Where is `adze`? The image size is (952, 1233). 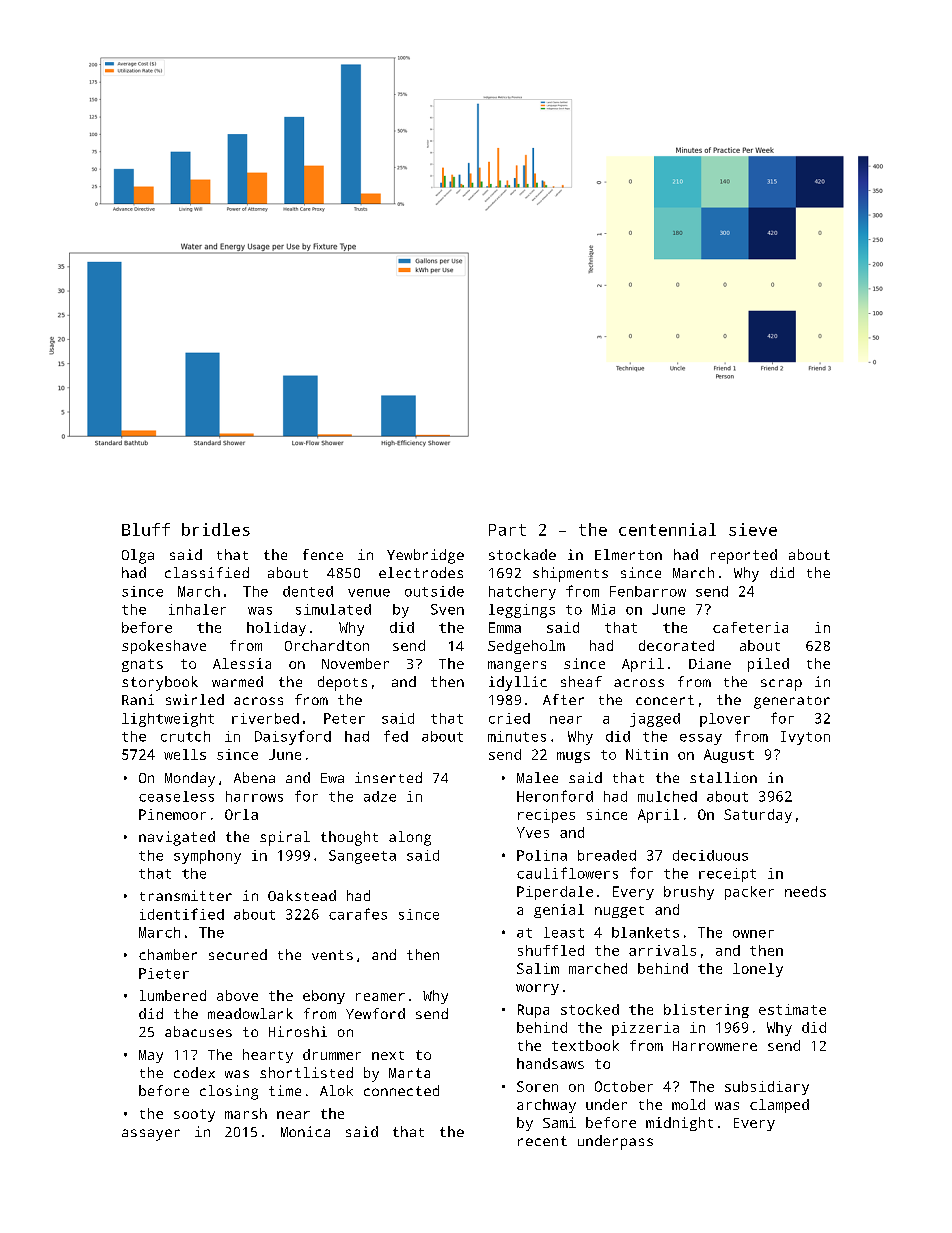 adze is located at coordinates (380, 796).
